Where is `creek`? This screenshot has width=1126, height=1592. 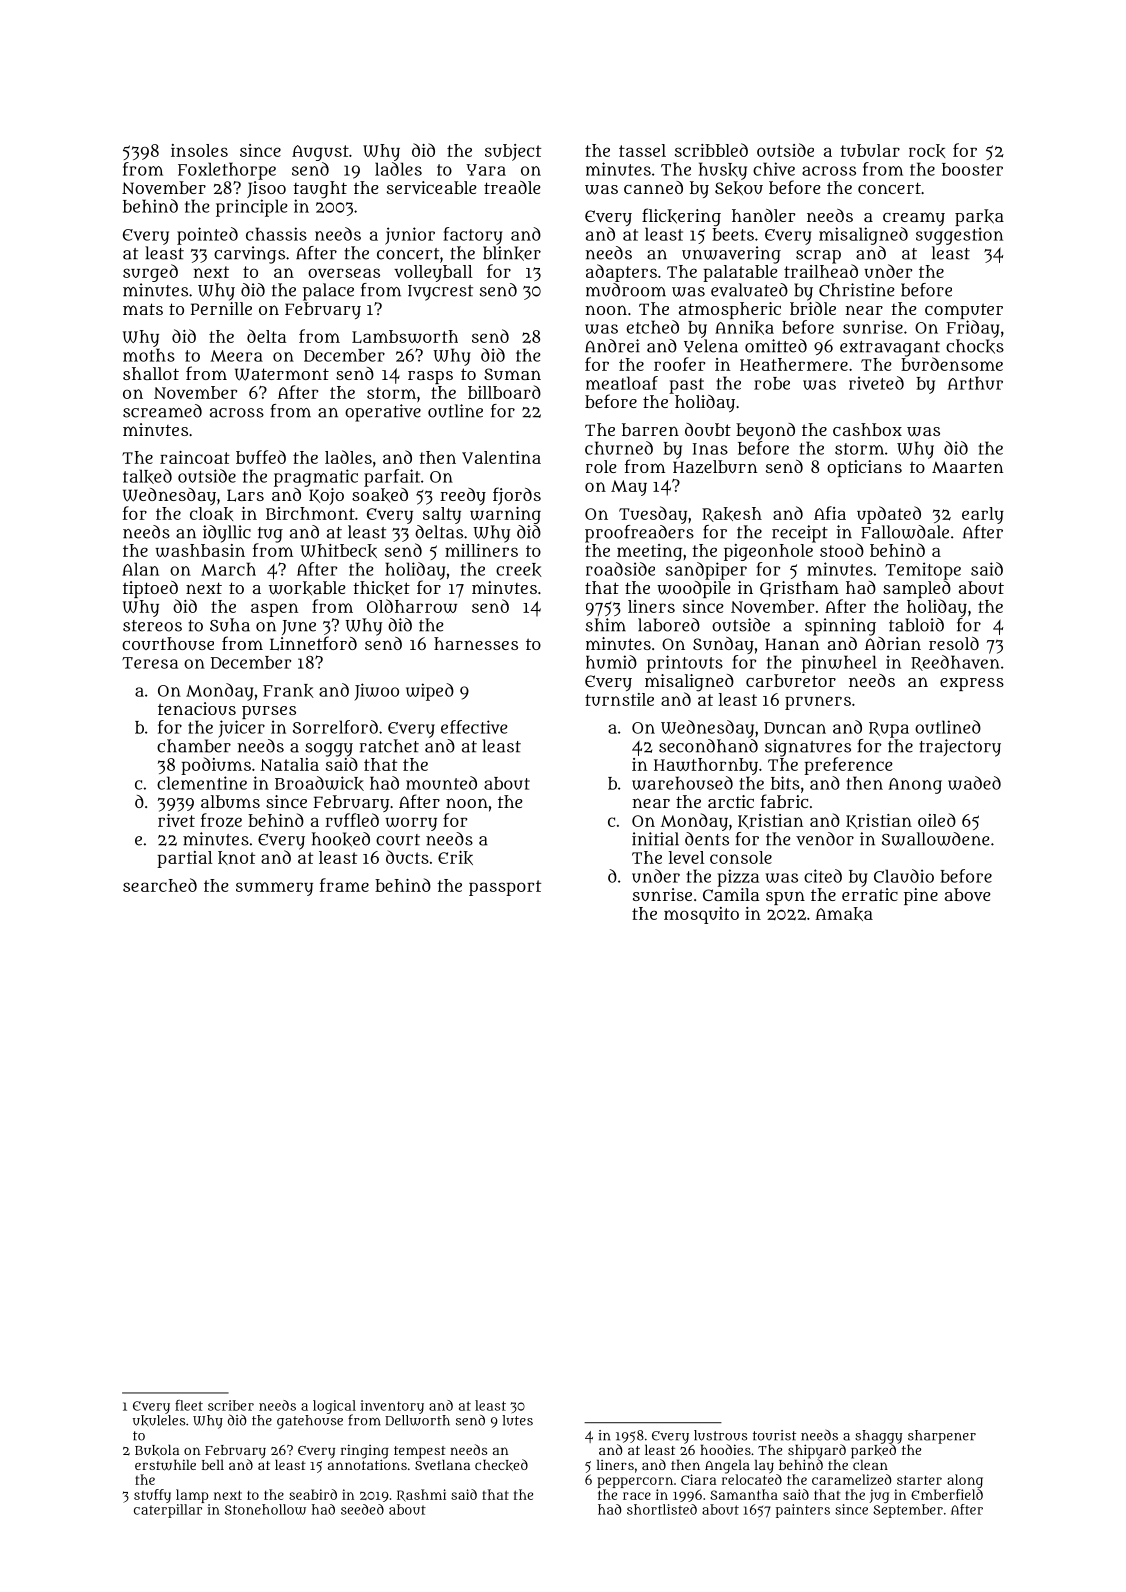
creek is located at coordinates (519, 570).
